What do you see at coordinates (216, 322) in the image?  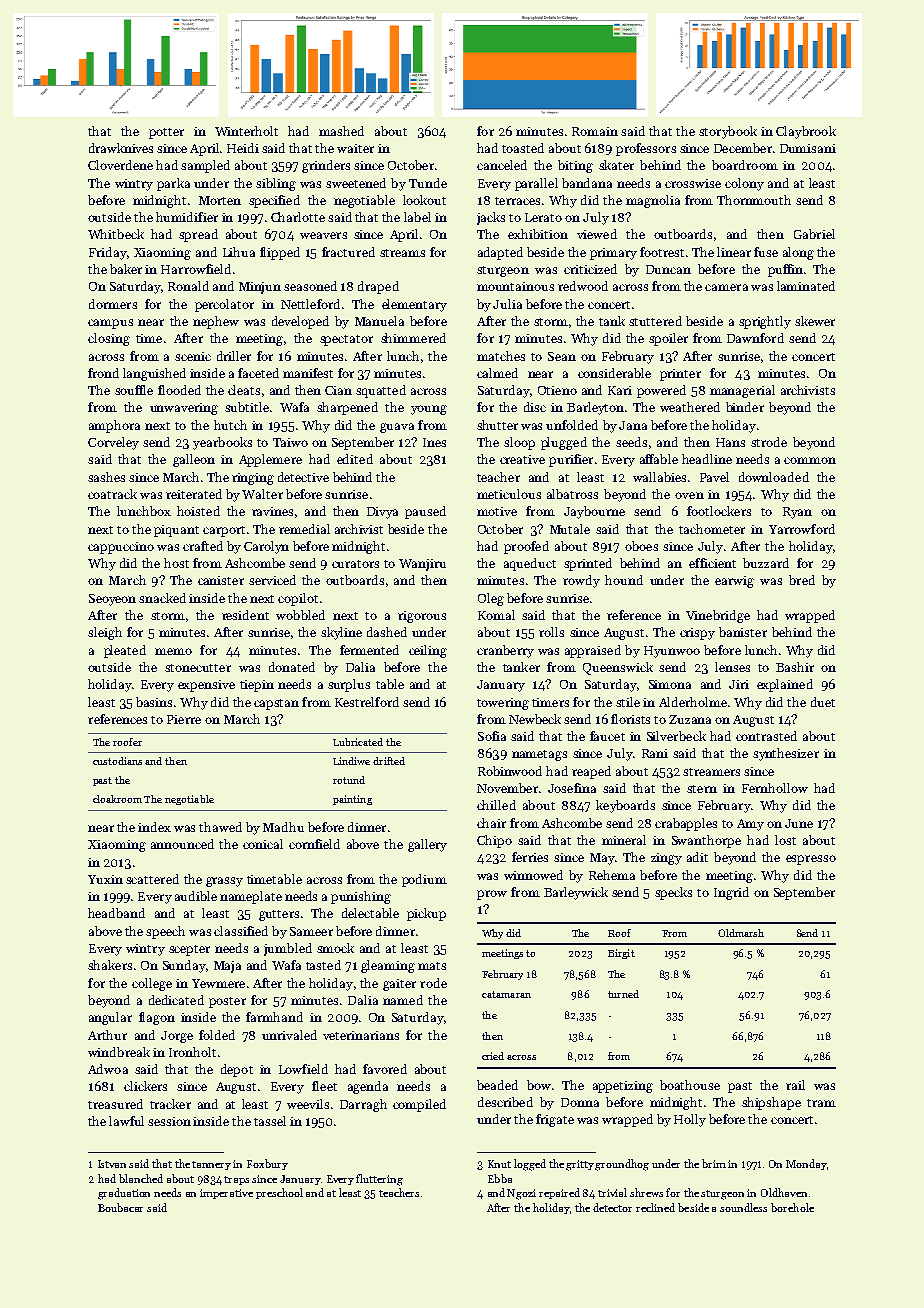 I see `nephew` at bounding box center [216, 322].
